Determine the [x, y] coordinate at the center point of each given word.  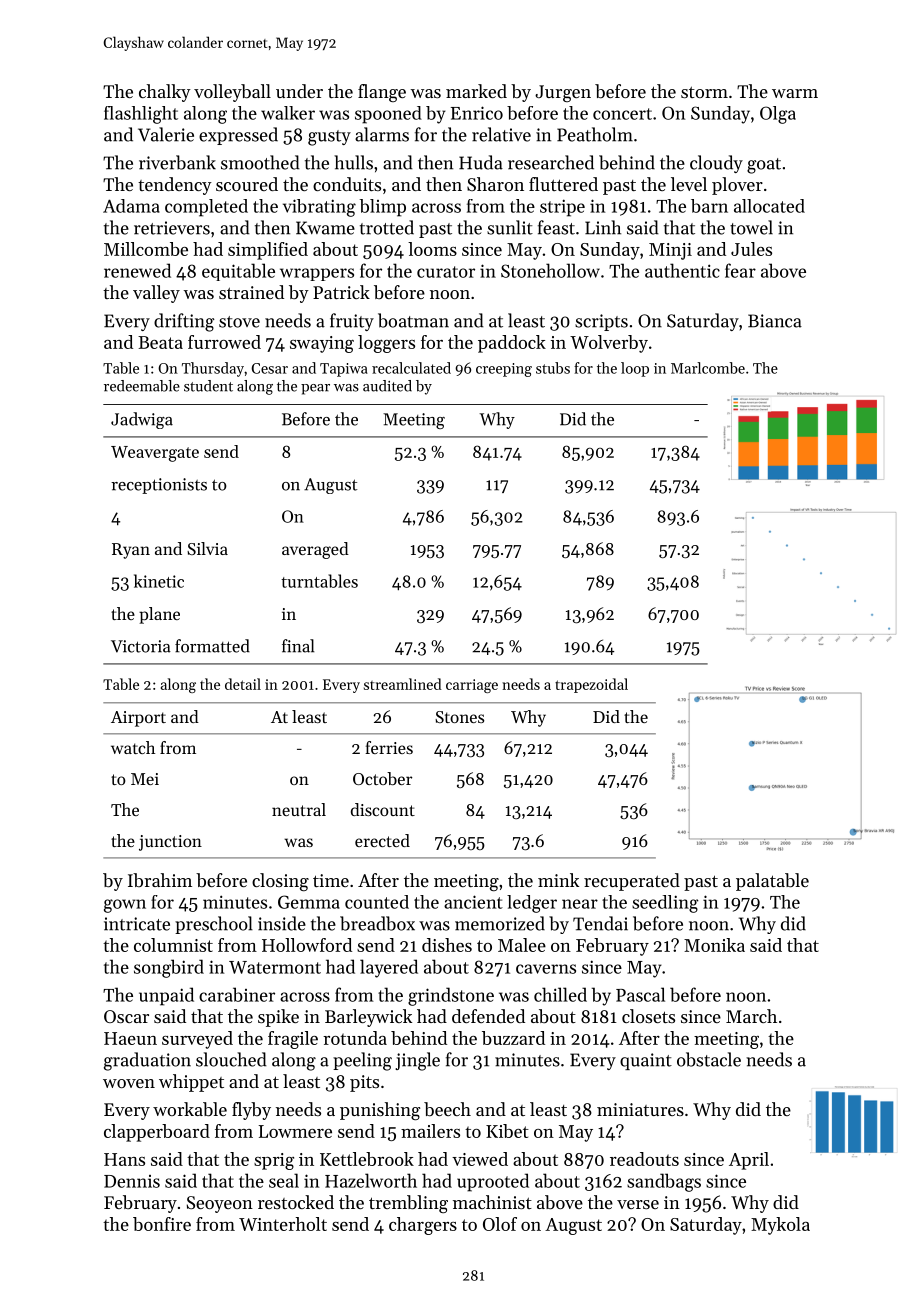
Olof [500, 1224]
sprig [274, 1161]
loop [635, 369]
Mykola [780, 1226]
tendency [175, 186]
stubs [553, 368]
